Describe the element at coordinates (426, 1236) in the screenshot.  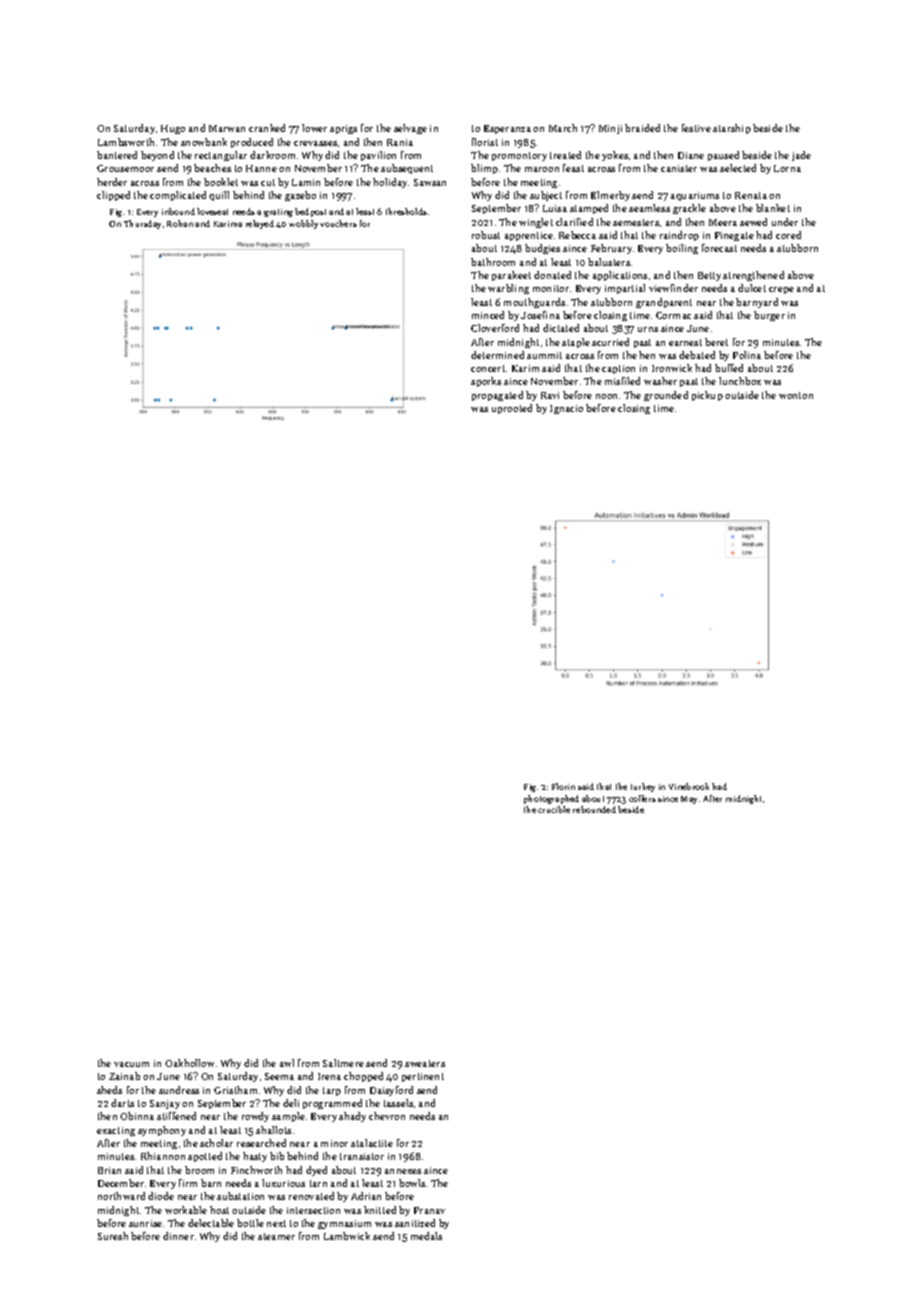
I see `medals` at that location.
